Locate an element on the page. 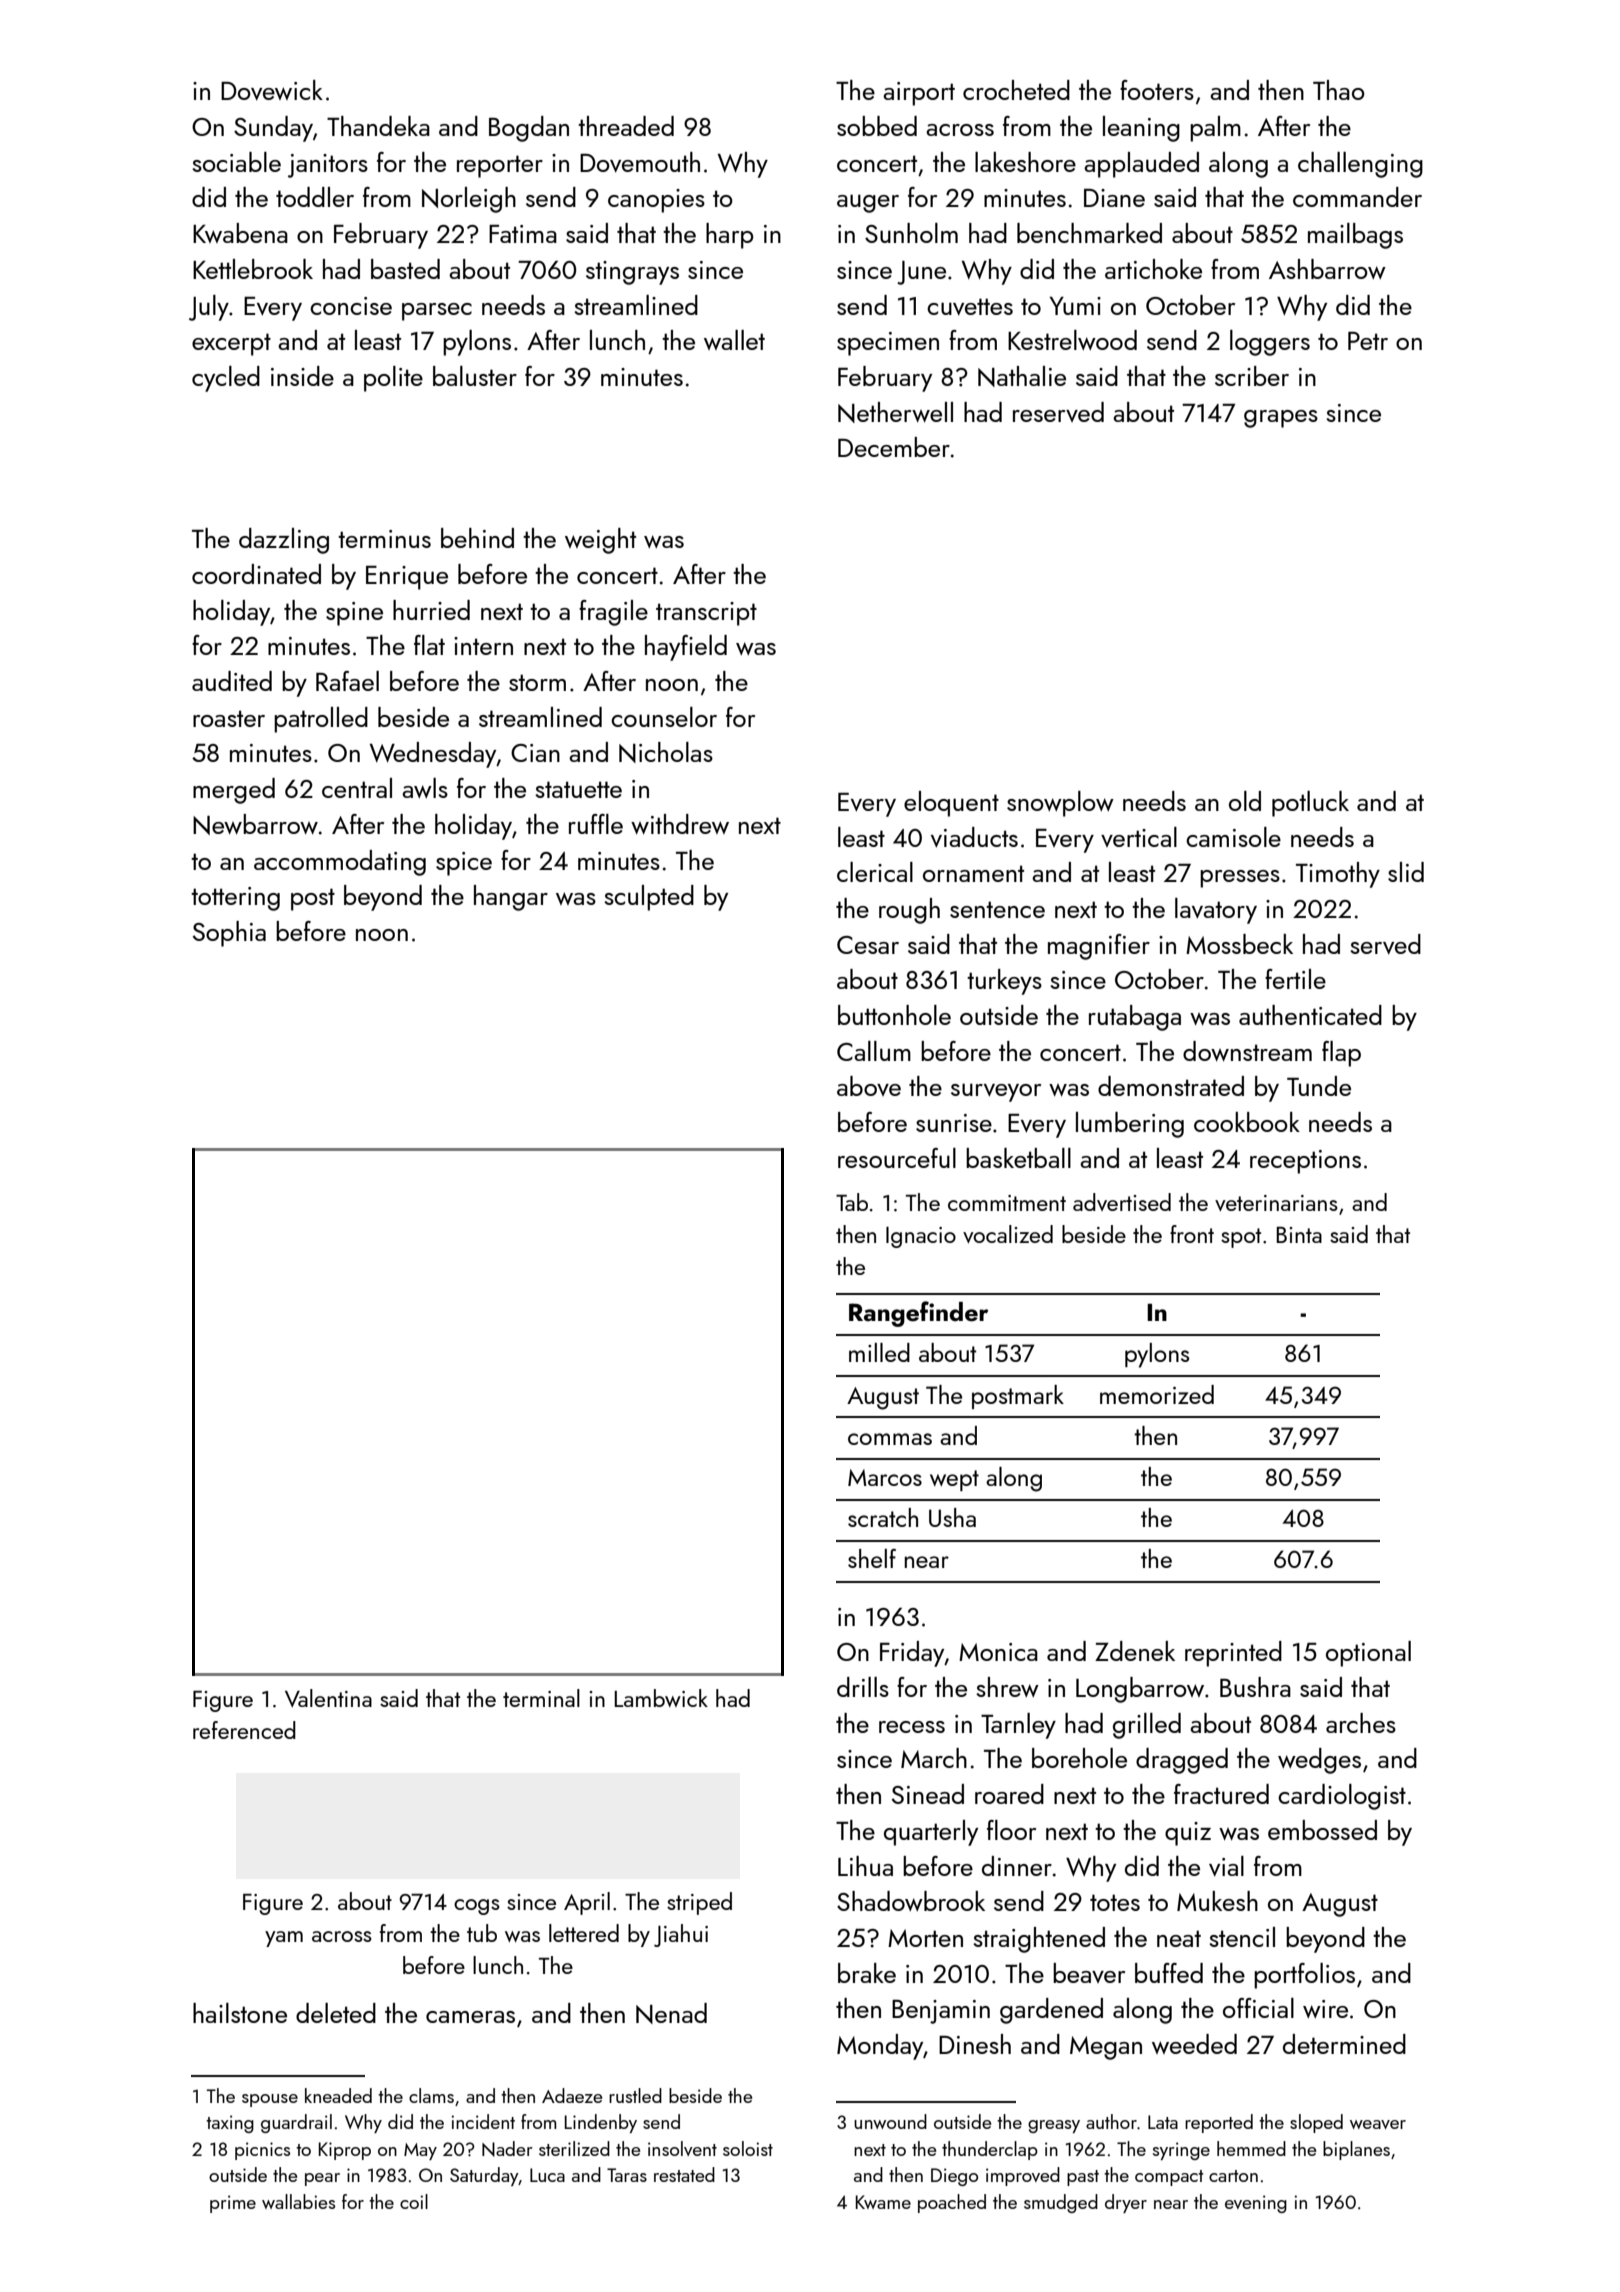  Enrique is located at coordinates (407, 578).
